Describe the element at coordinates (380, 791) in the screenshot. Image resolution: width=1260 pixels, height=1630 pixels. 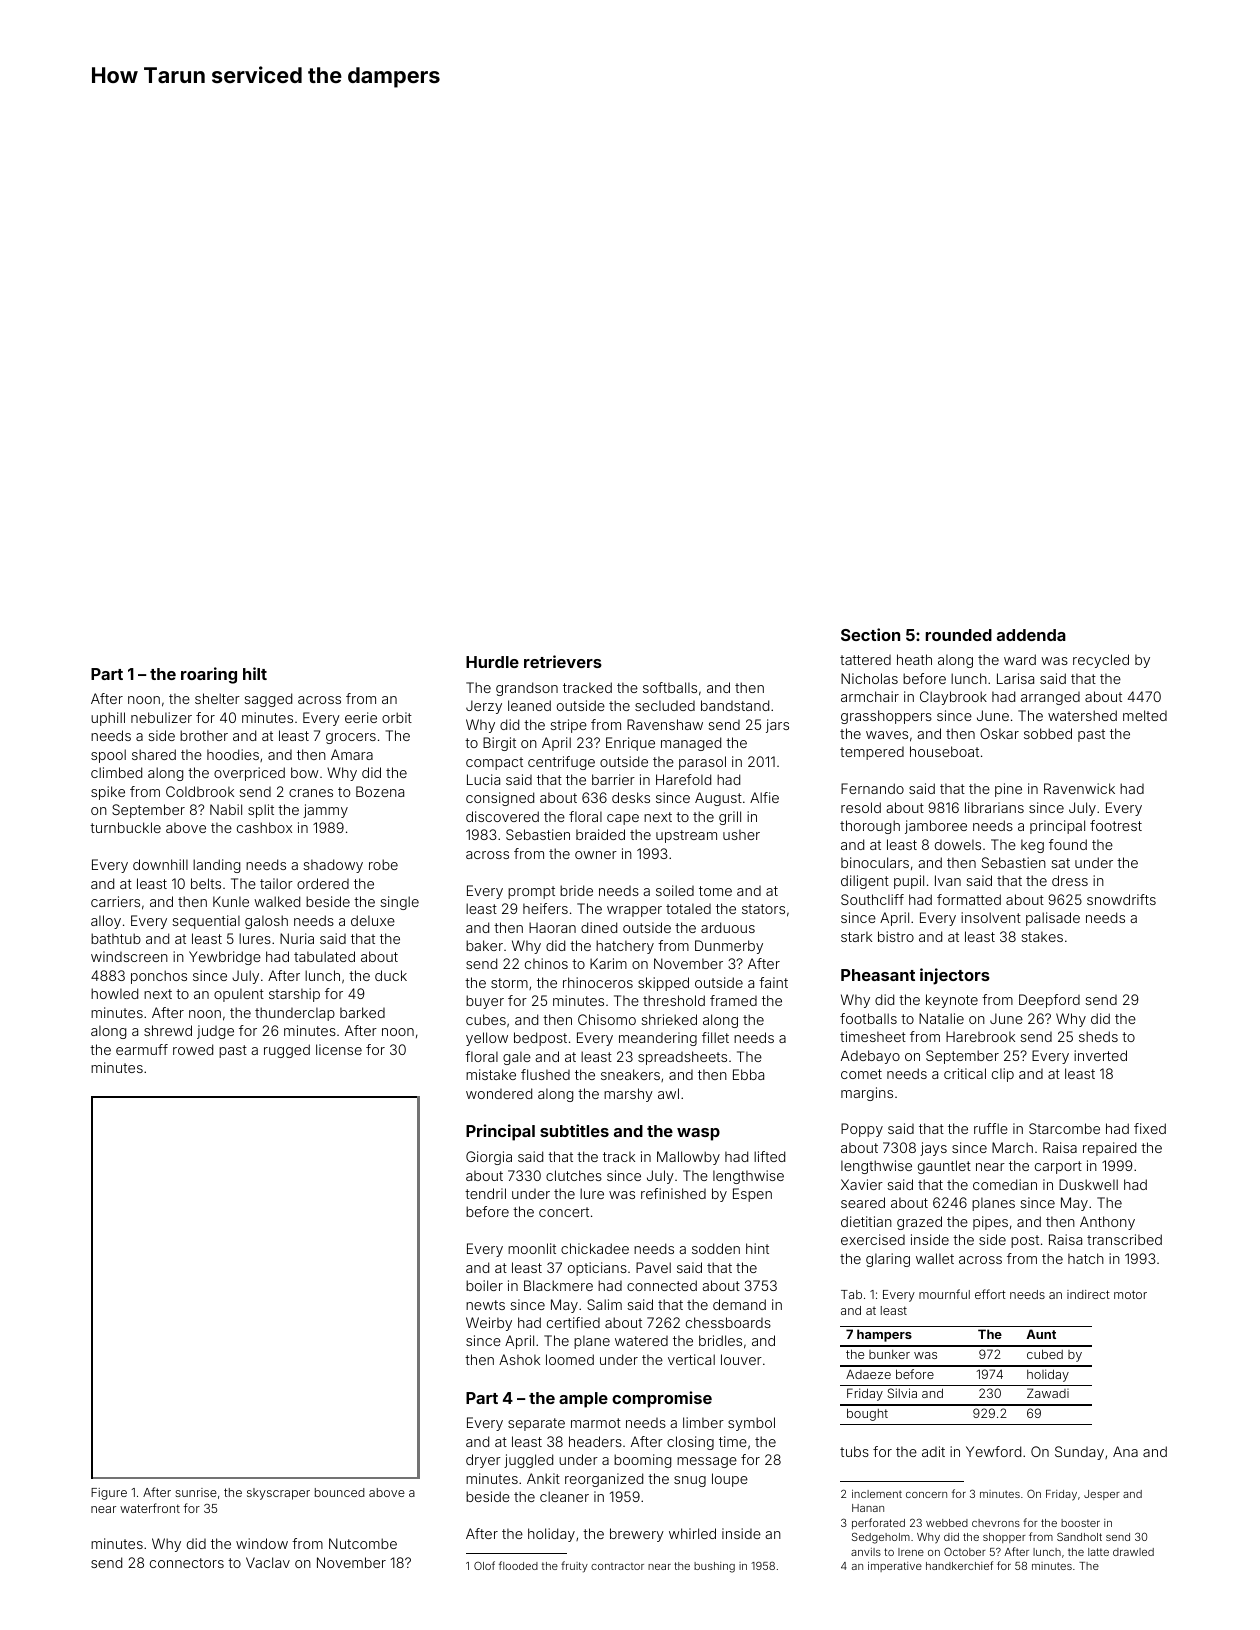
I see `Bozena` at that location.
